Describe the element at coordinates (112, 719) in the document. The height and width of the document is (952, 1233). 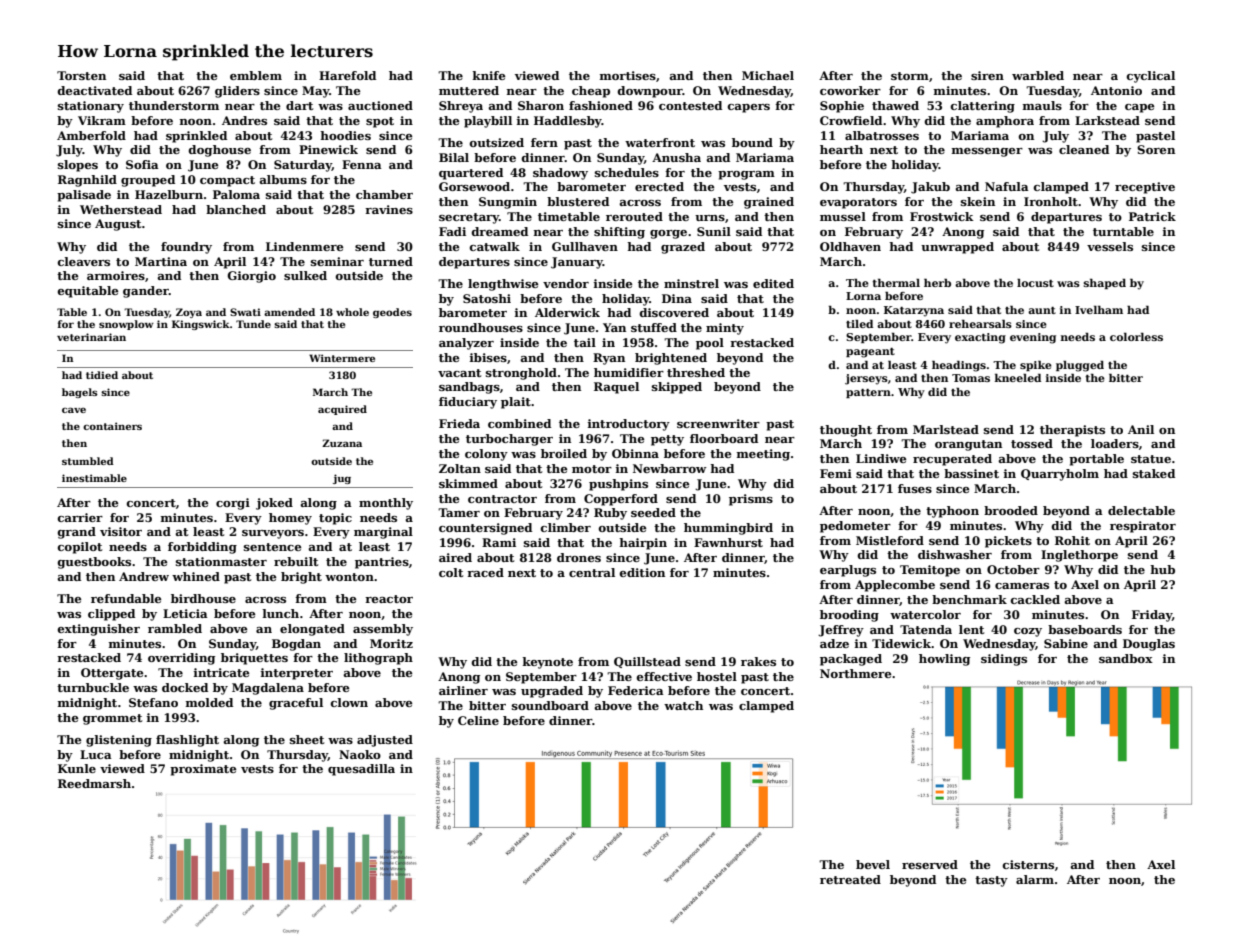
I see `grommet` at that location.
